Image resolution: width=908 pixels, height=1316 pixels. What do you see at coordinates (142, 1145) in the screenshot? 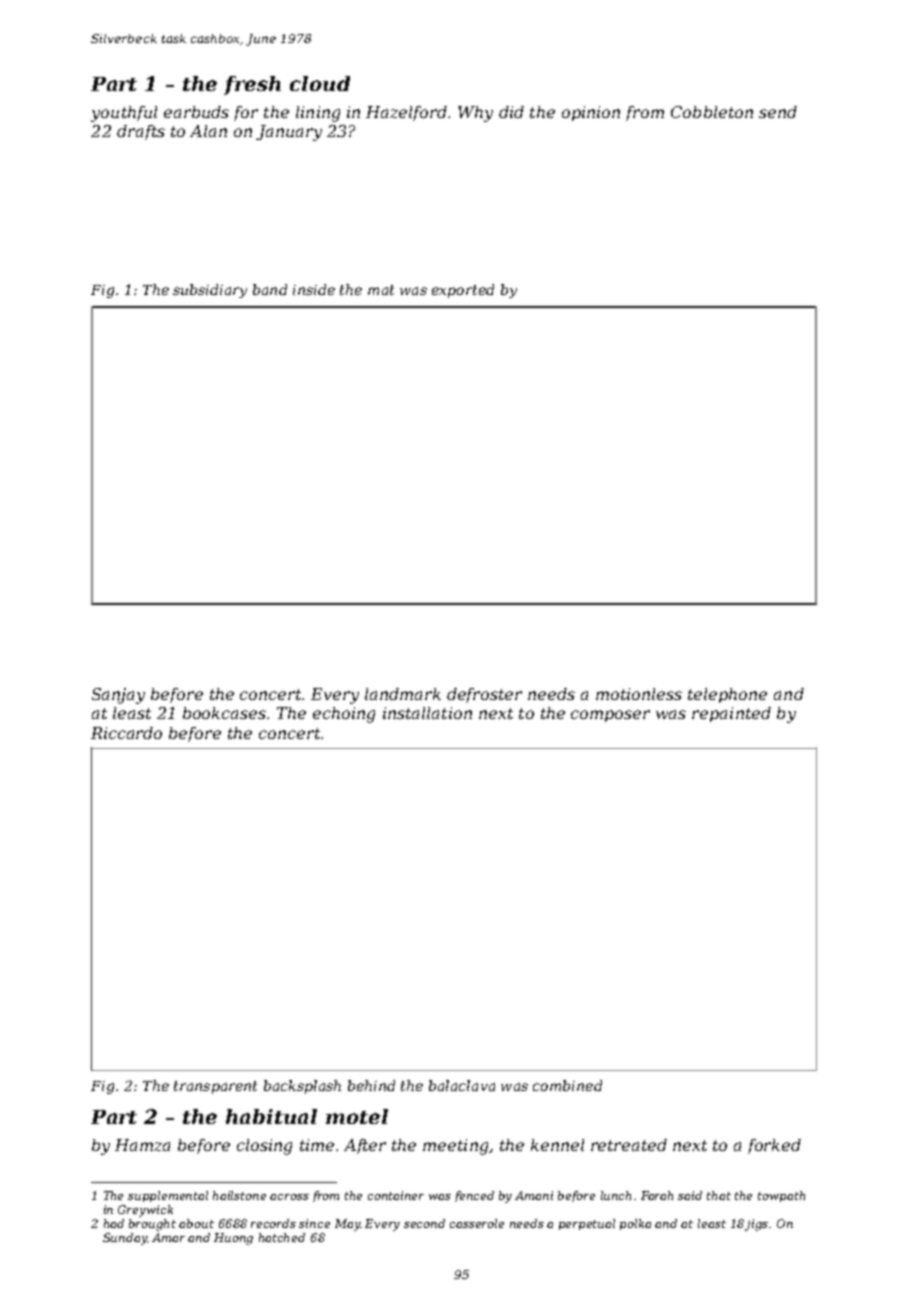
I see `Hamza` at bounding box center [142, 1145].
